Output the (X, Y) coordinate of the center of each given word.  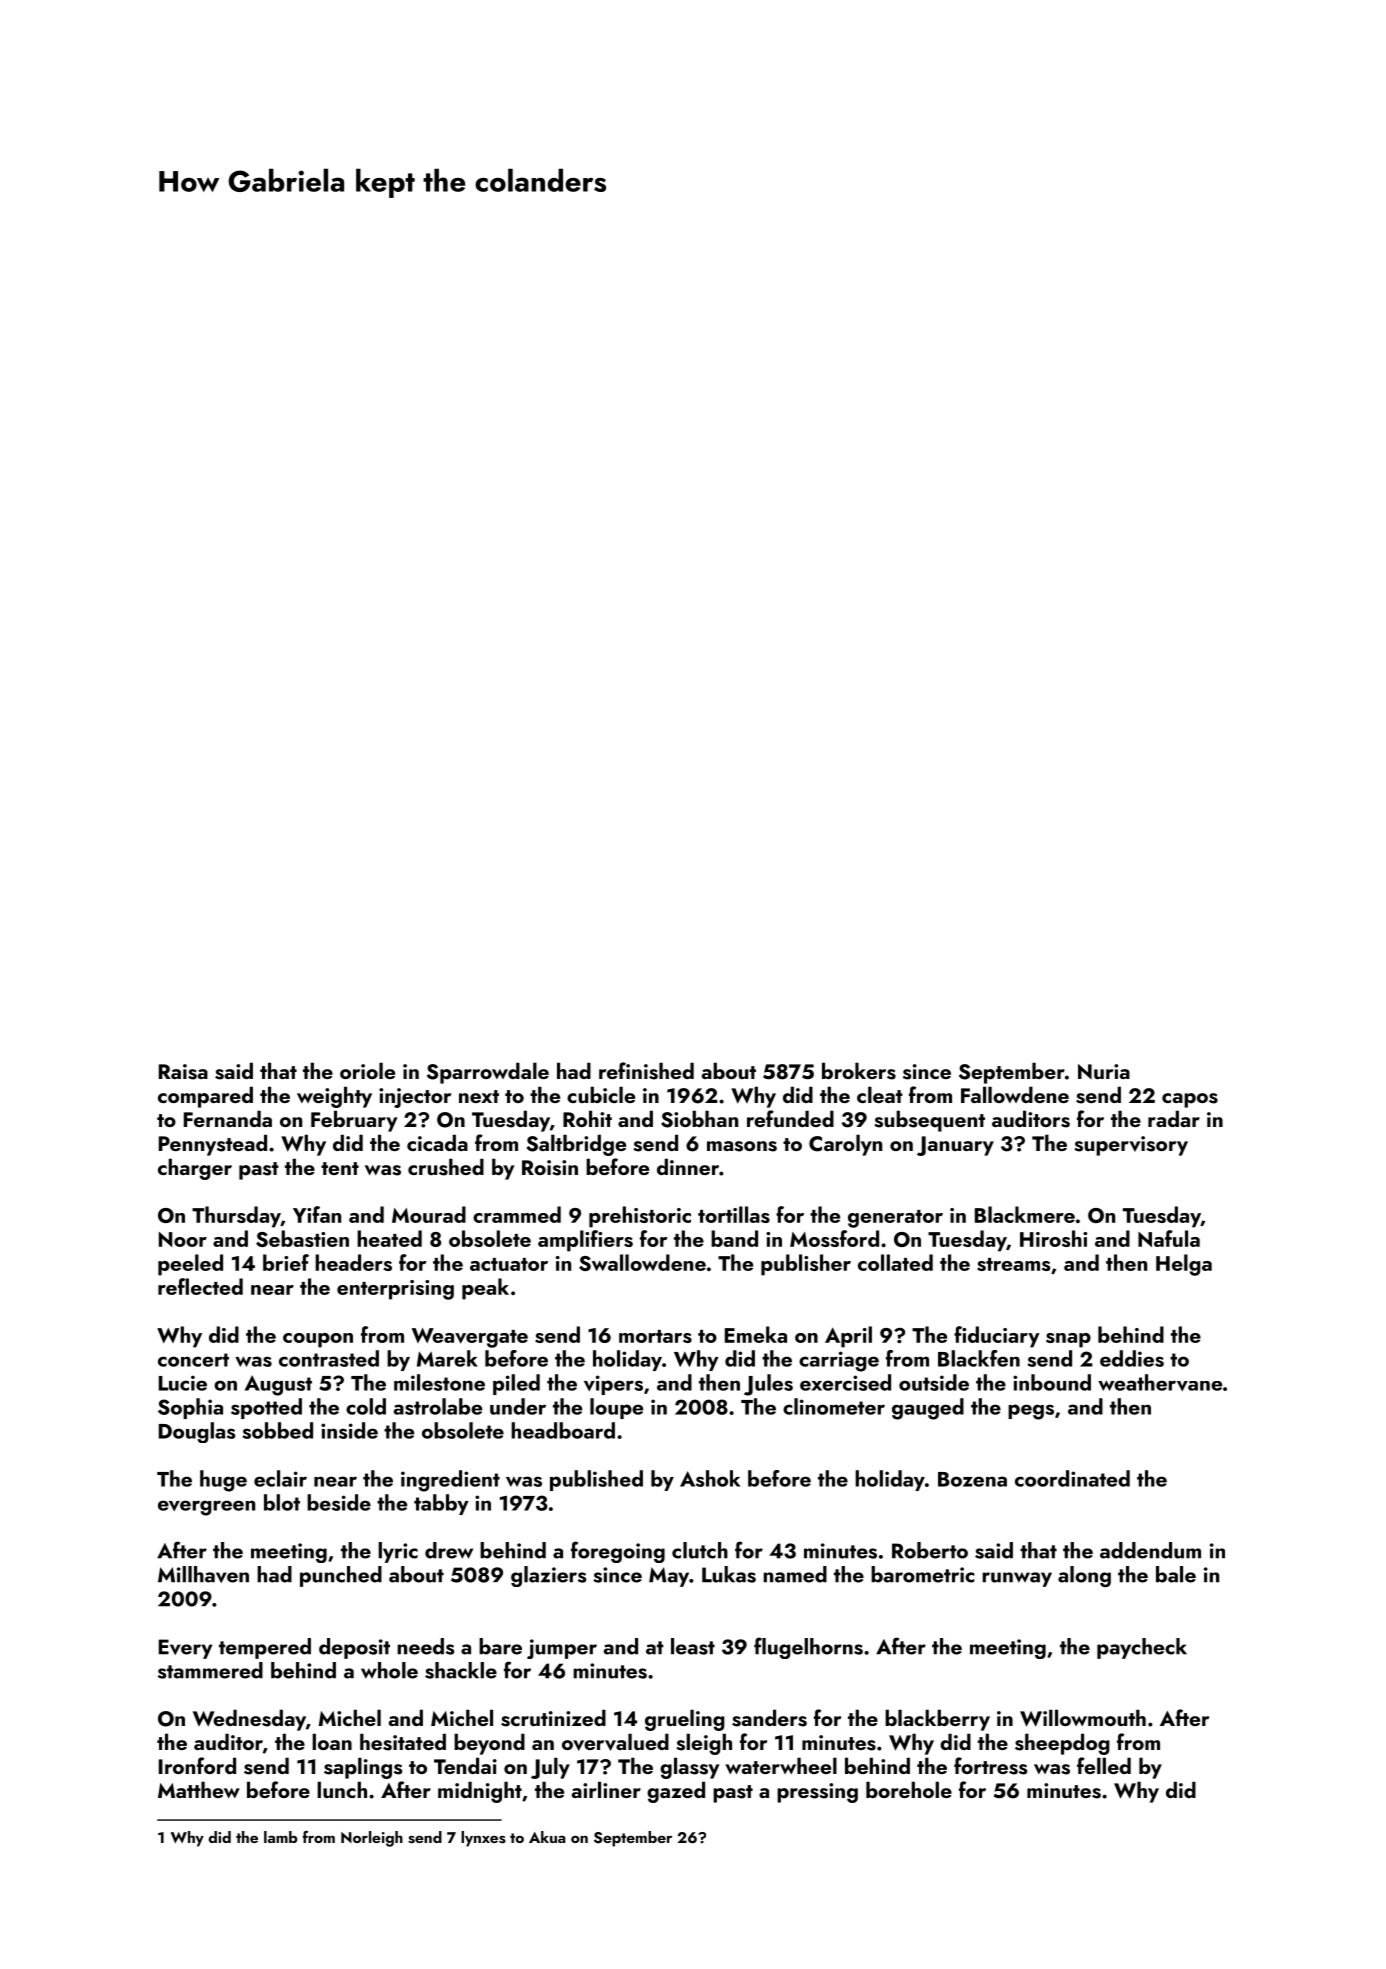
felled (1104, 1765)
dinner (688, 1166)
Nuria (1104, 1072)
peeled (190, 1265)
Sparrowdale (488, 1073)
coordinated (1072, 1478)
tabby (441, 1504)
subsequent (929, 1121)
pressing (817, 1793)
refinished (646, 1071)
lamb (281, 1837)
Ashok (710, 1478)
